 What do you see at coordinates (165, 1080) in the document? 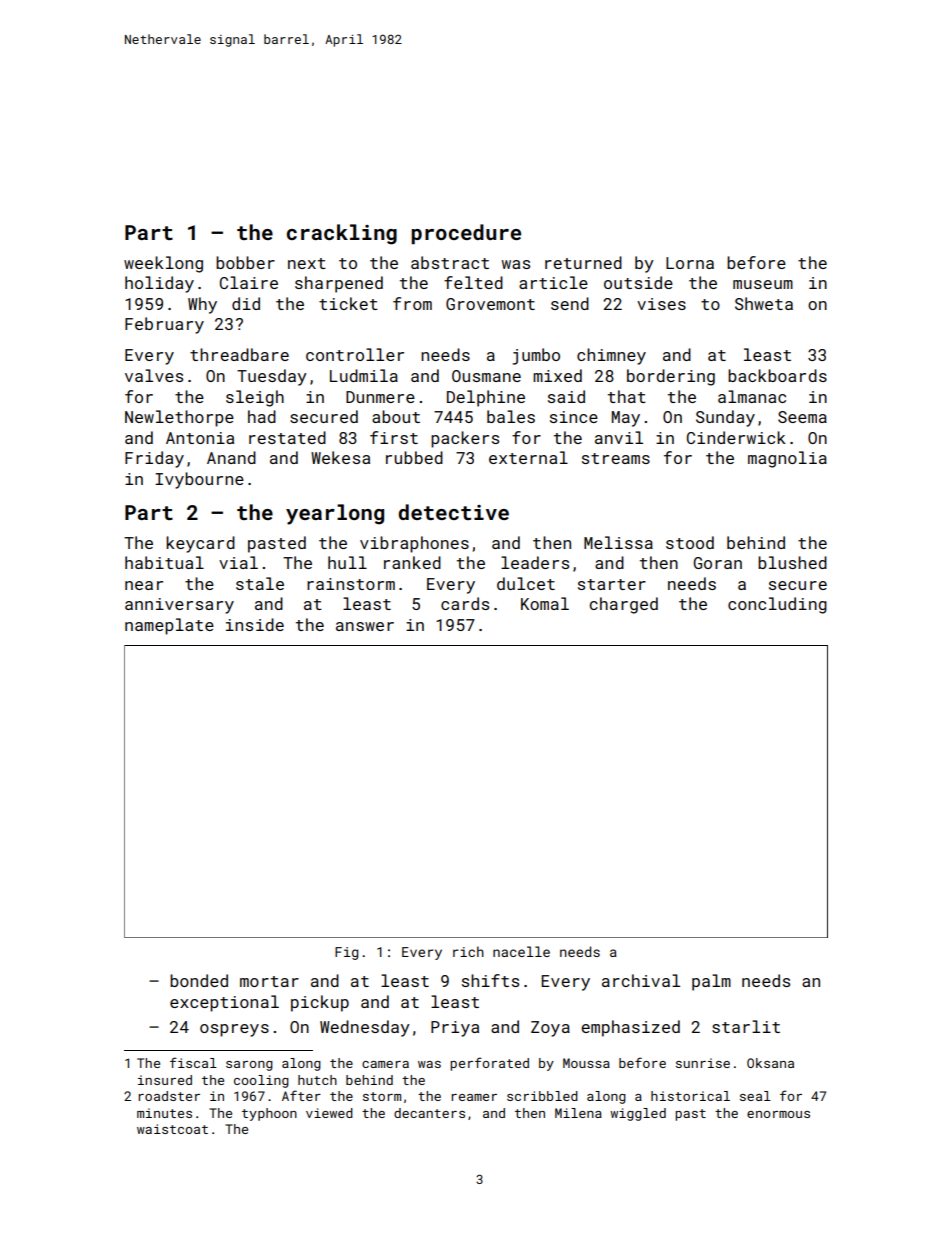
I see `insured` at bounding box center [165, 1080].
